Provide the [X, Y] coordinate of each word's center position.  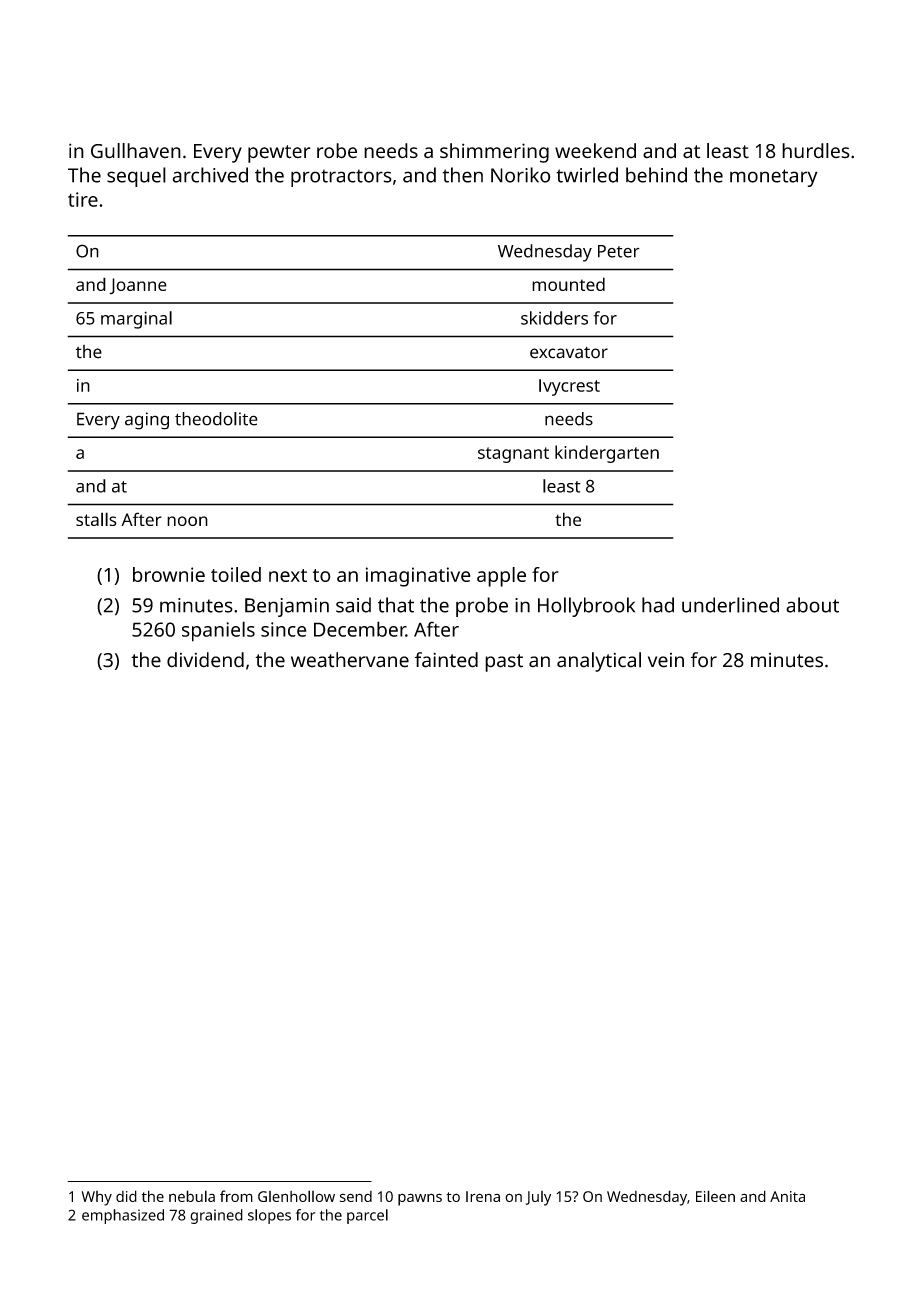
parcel [367, 1216]
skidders [554, 318]
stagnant [513, 455]
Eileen [715, 1196]
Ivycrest [569, 387]
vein [666, 660]
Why [97, 1198]
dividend [205, 660]
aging [147, 421]
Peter [619, 251]
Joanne [138, 286]
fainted [446, 660]
